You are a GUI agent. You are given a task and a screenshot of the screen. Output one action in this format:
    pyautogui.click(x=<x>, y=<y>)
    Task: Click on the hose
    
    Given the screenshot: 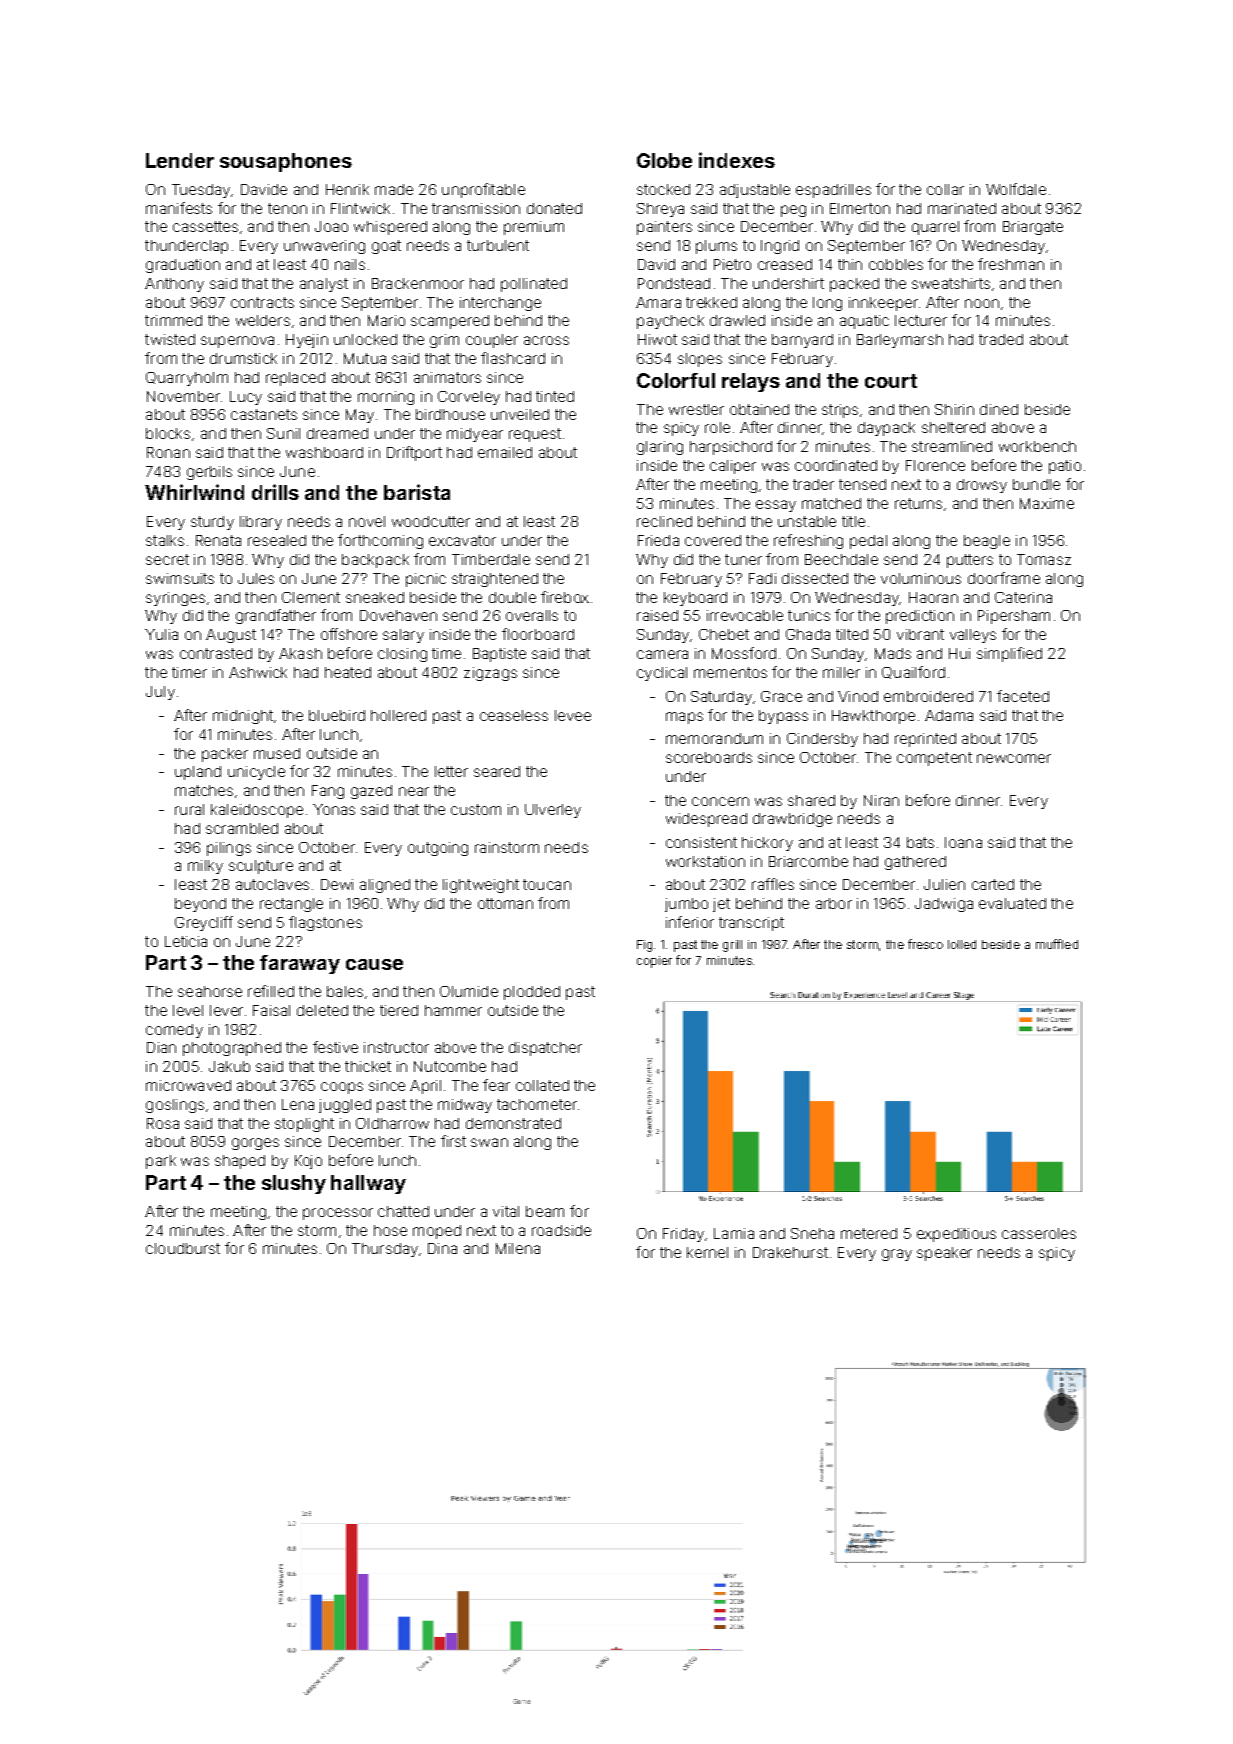 What is the action you would take?
    pyautogui.click(x=390, y=1230)
